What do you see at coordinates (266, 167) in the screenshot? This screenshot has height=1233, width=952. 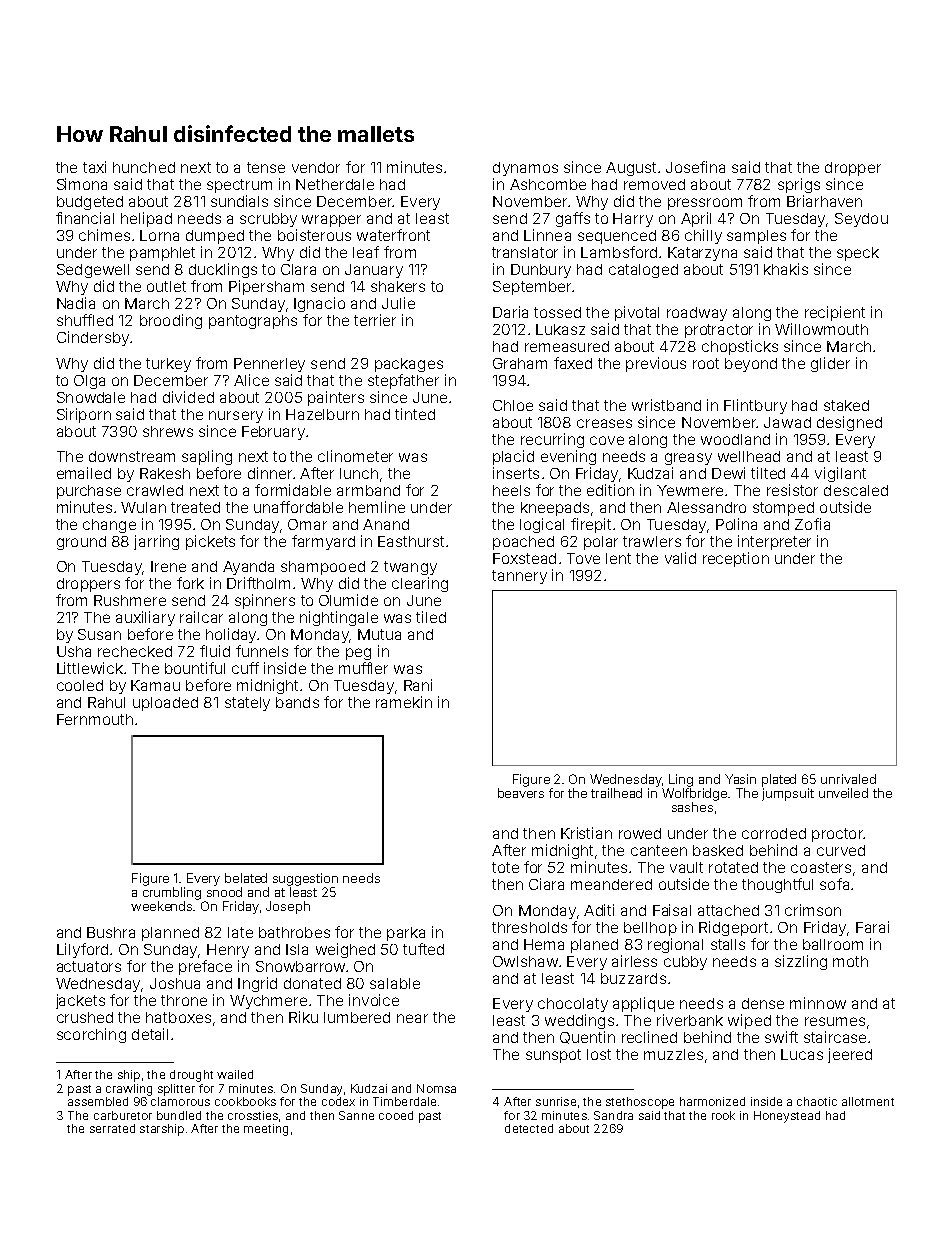 I see `tense` at bounding box center [266, 167].
